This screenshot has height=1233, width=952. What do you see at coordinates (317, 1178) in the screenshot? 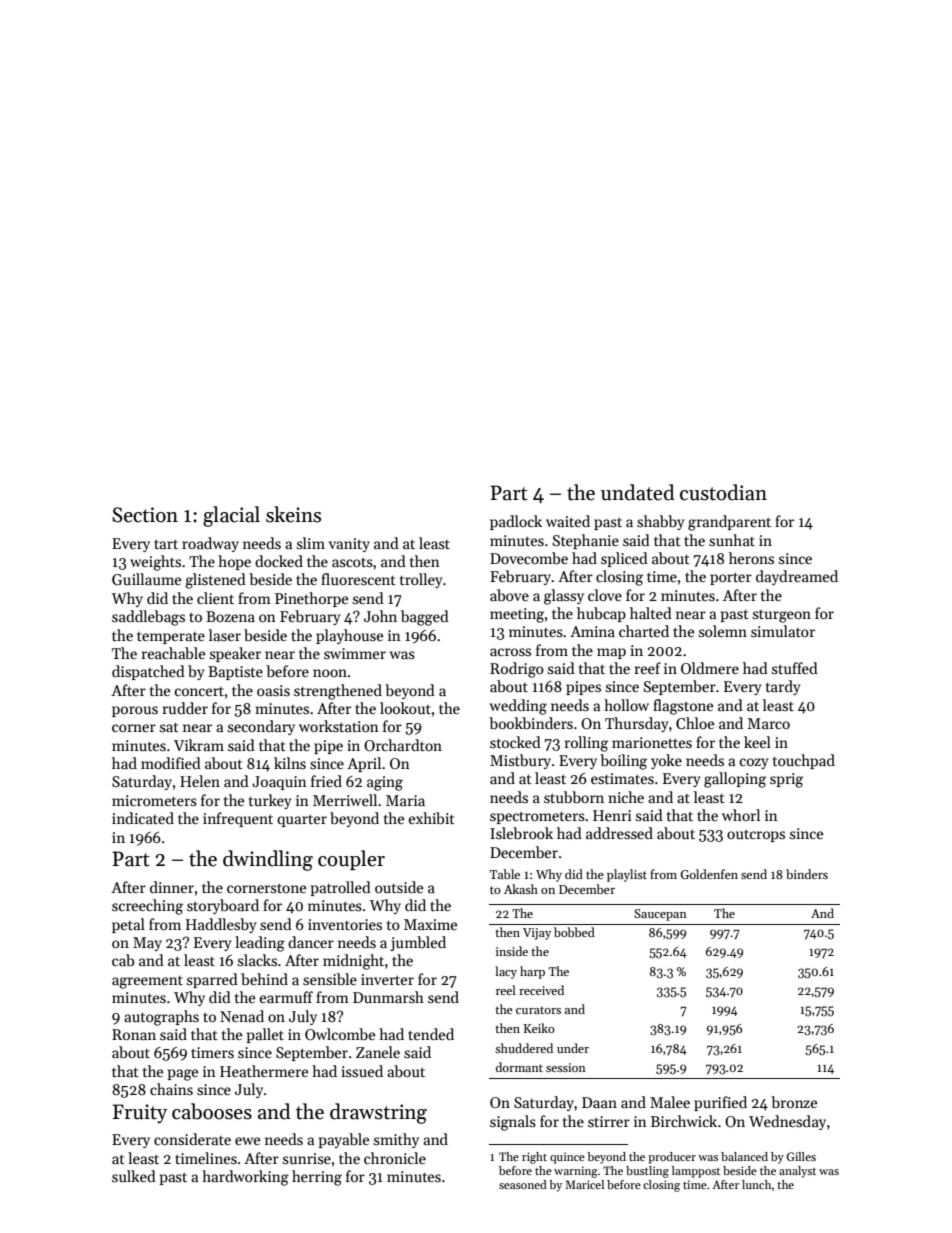
I see `herring` at bounding box center [317, 1178].
